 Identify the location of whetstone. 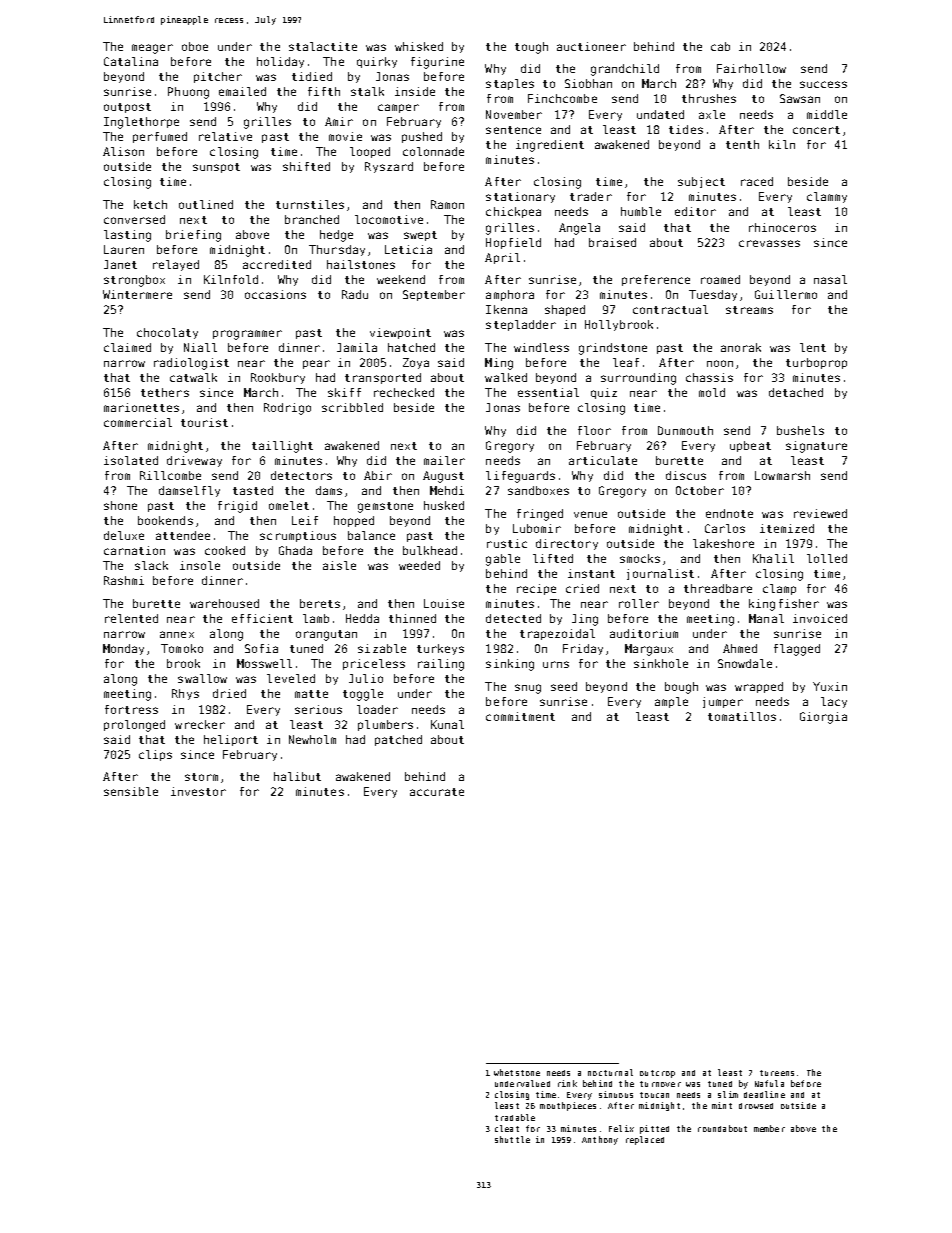
(517, 1072).
